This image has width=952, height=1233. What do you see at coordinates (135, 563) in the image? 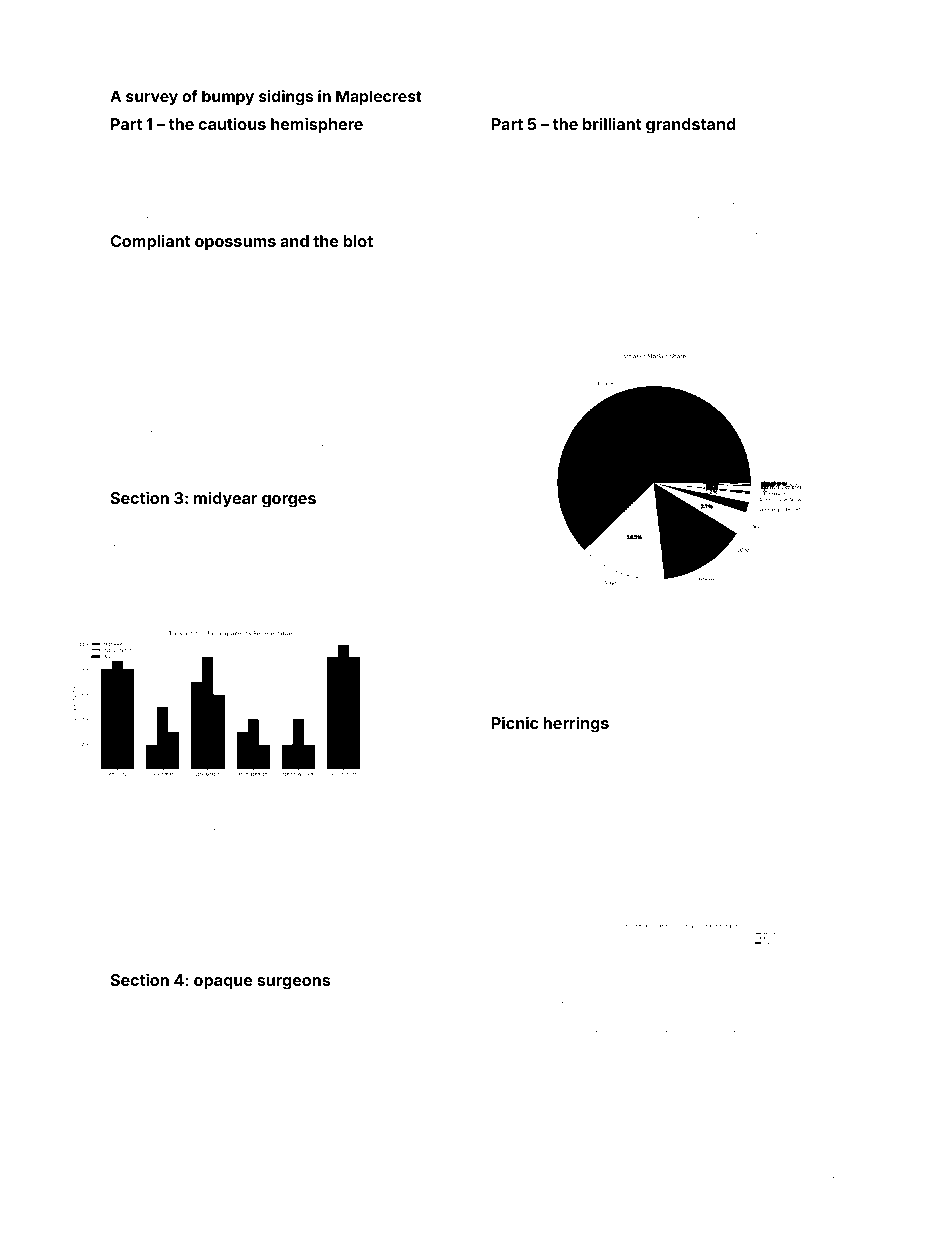
I see `ammeters` at bounding box center [135, 563].
